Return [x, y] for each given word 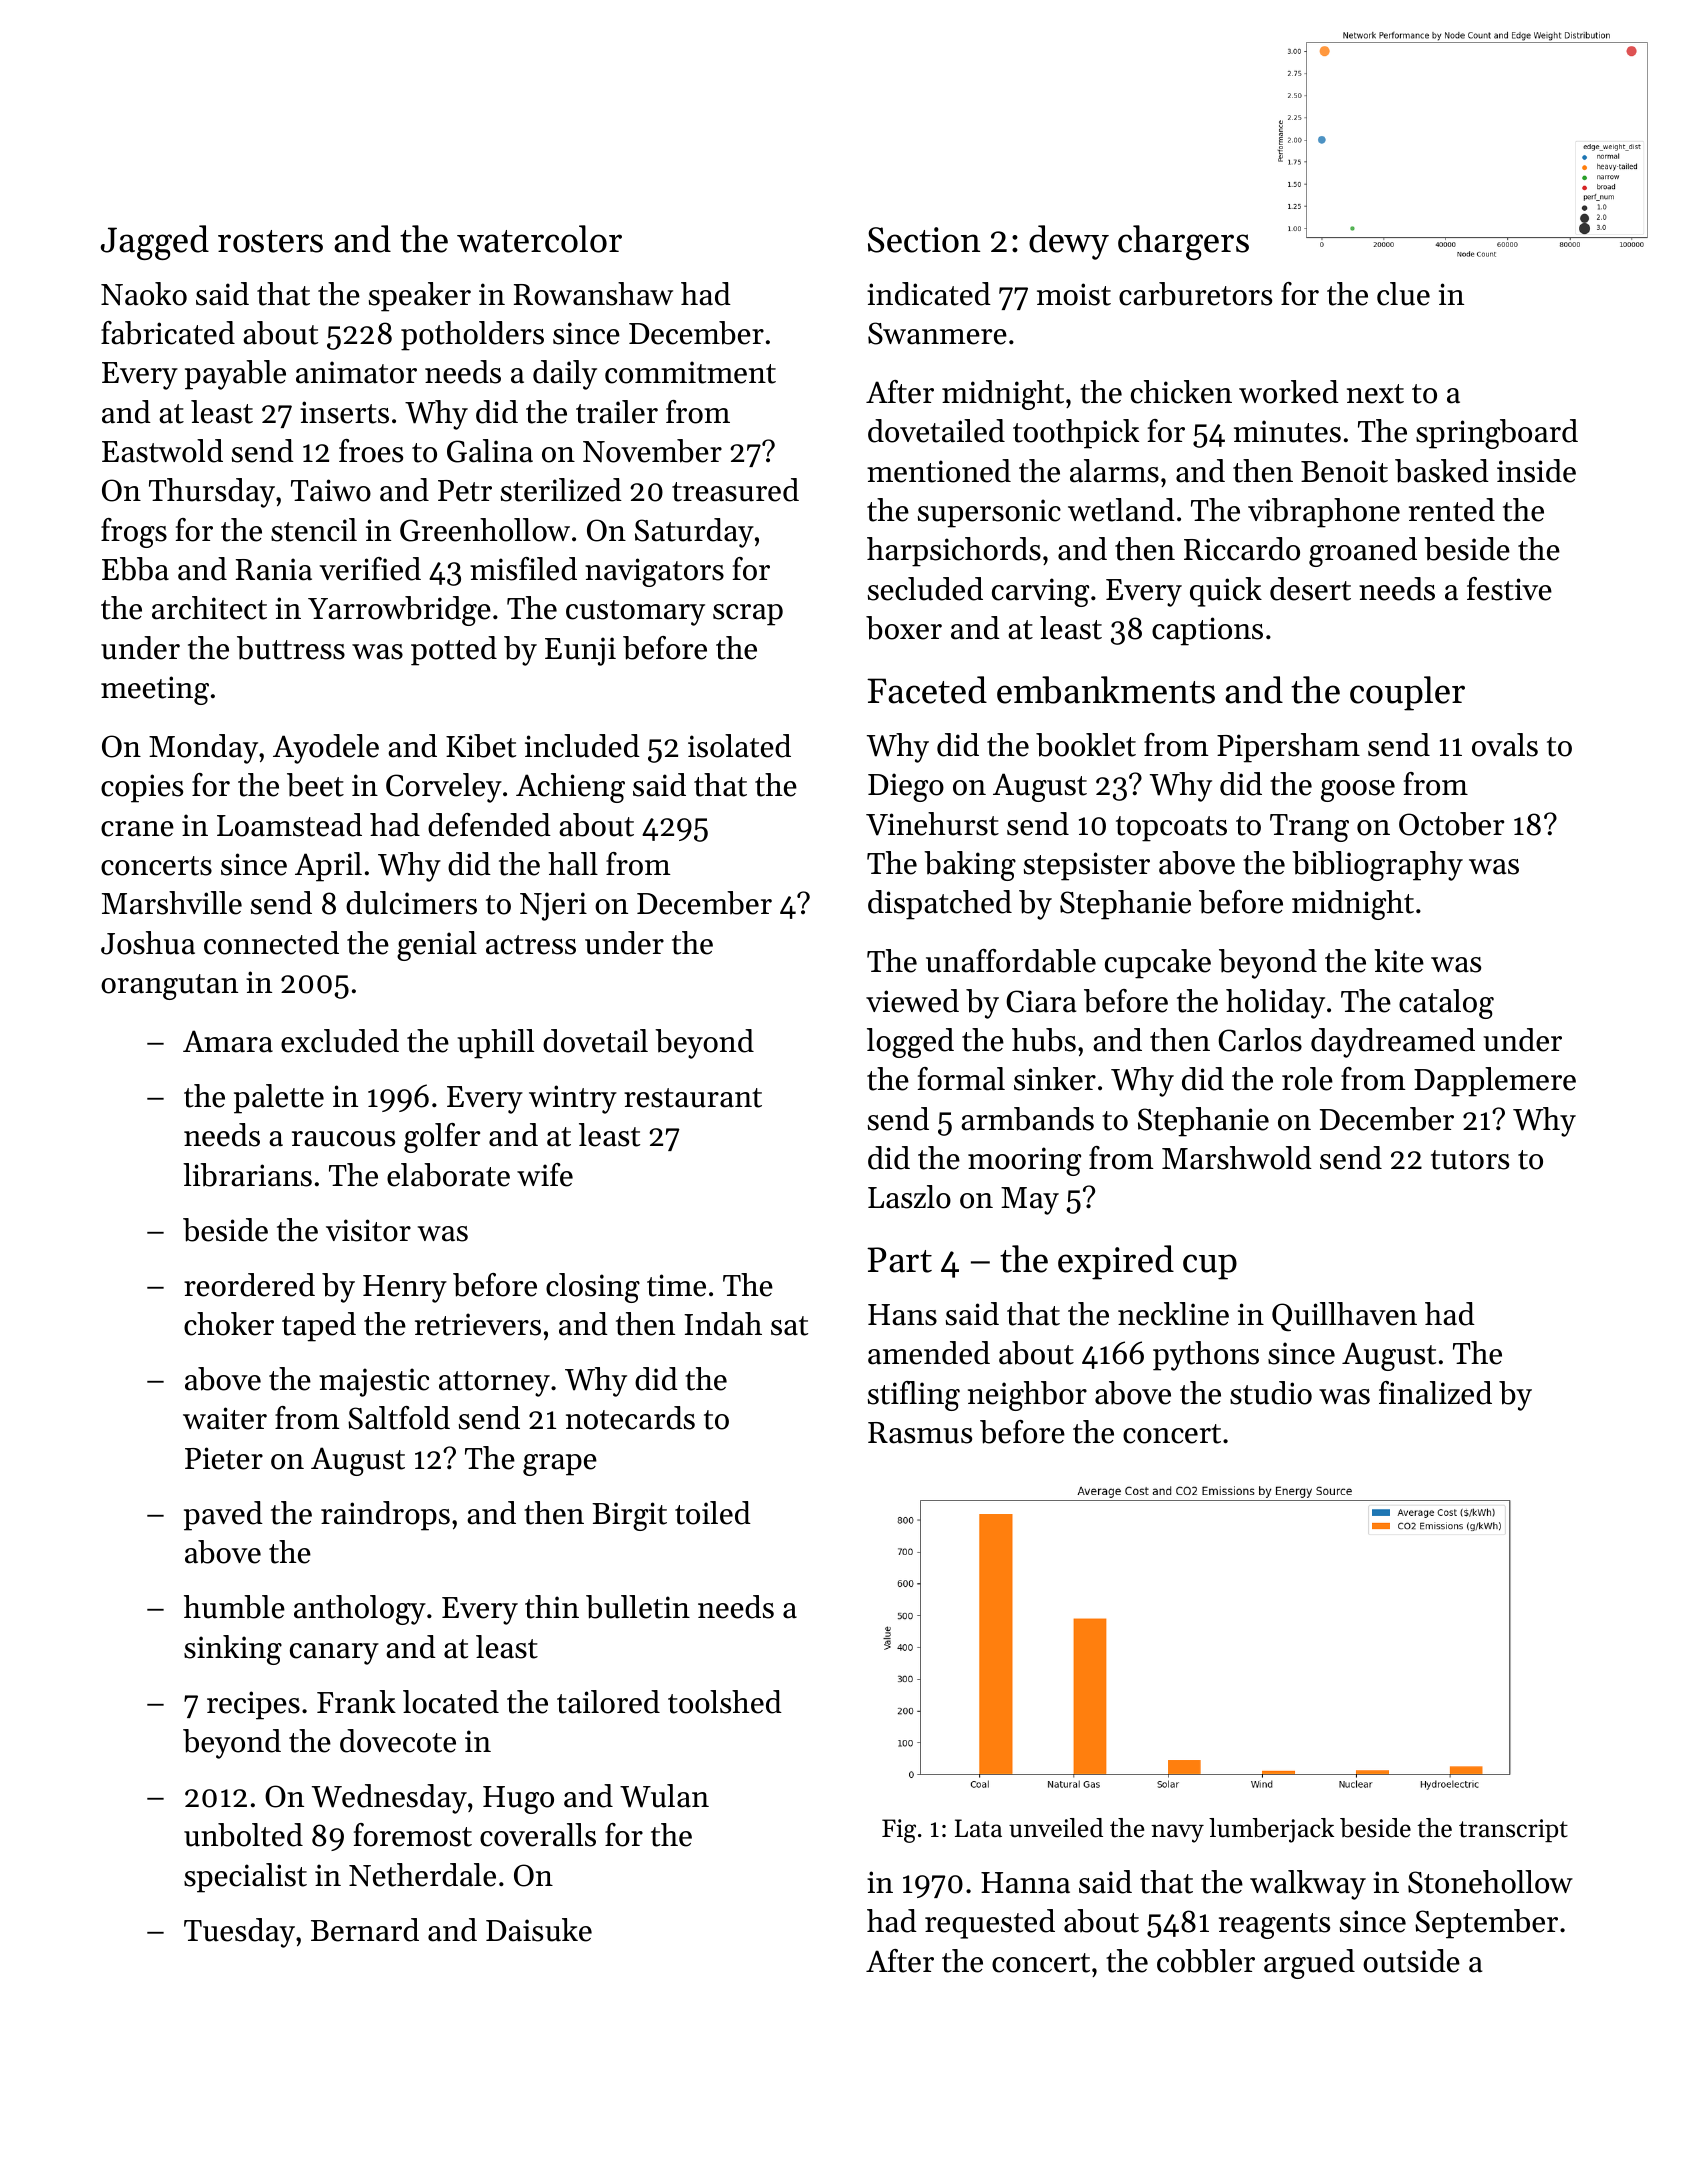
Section [924, 240]
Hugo [518, 1800]
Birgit [629, 1516]
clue [1403, 294]
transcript [1513, 1830]
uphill [495, 1044]
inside [1536, 471]
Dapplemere [1495, 1082]
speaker [420, 297]
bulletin [638, 1607]
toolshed [725, 1702]
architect [209, 608]
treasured [735, 490]
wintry [573, 1099]
